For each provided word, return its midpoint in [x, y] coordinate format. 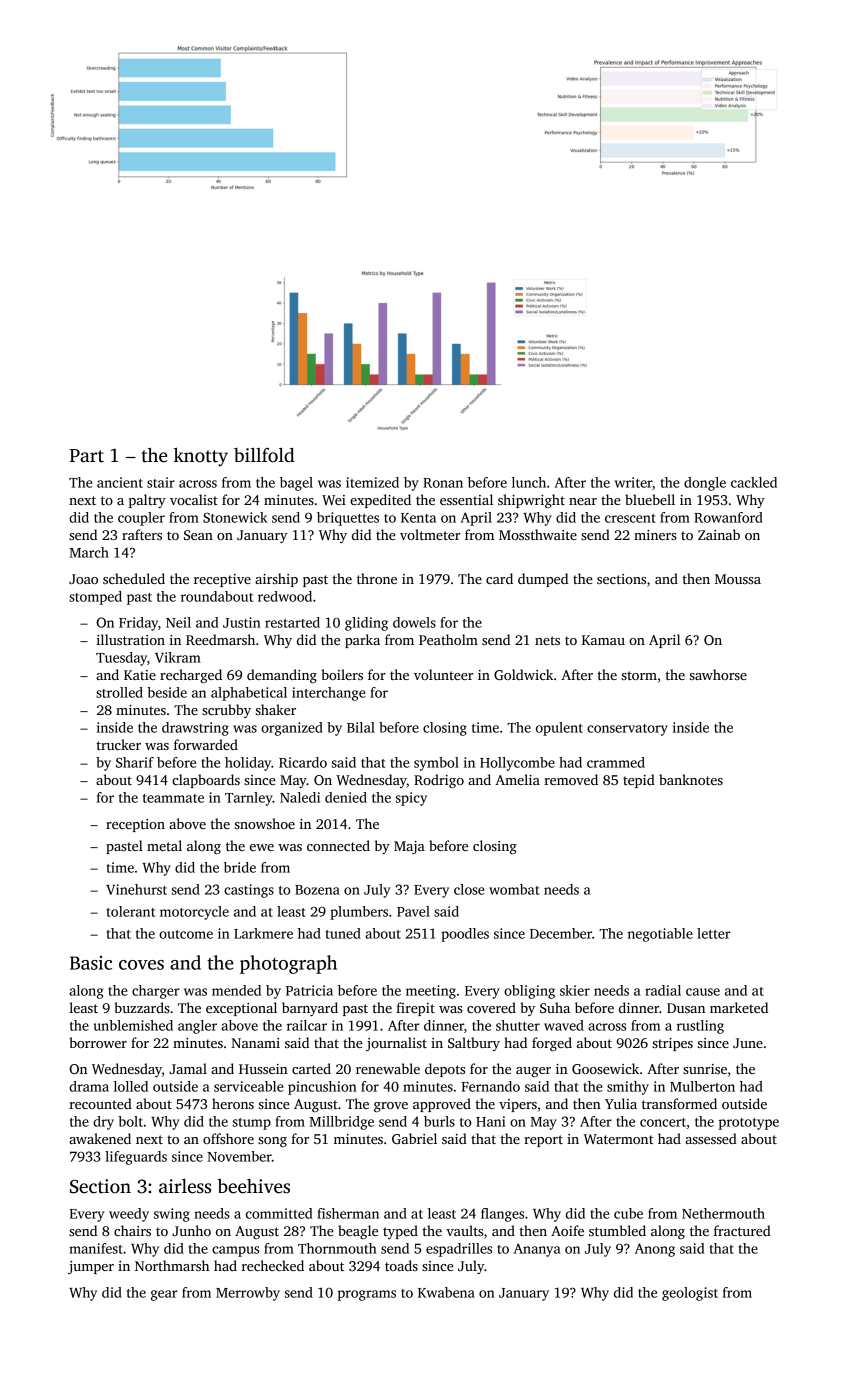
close [469, 889]
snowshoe [265, 823]
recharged [191, 676]
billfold [264, 455]
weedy [129, 1215]
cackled [754, 482]
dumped [543, 580]
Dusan [686, 1008]
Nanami [255, 1043]
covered [491, 1007]
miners [655, 535]
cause [703, 992]
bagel [296, 484]
